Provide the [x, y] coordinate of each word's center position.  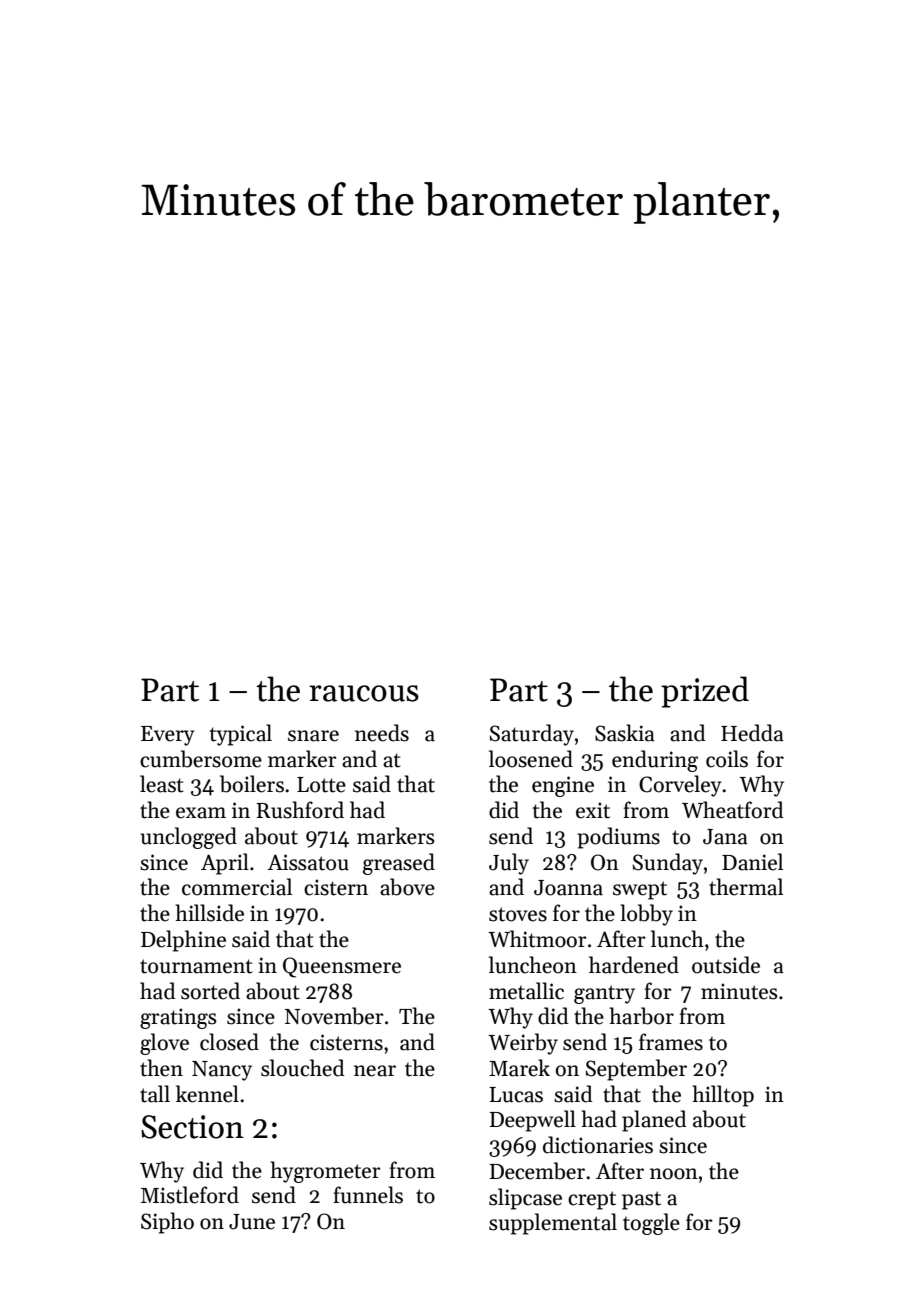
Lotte [321, 785]
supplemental [553, 1224]
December [537, 1171]
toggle [651, 1224]
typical [241, 735]
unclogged [189, 838]
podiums [618, 838]
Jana [725, 837]
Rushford [300, 810]
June [252, 1222]
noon [674, 1174]
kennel [207, 1094]
